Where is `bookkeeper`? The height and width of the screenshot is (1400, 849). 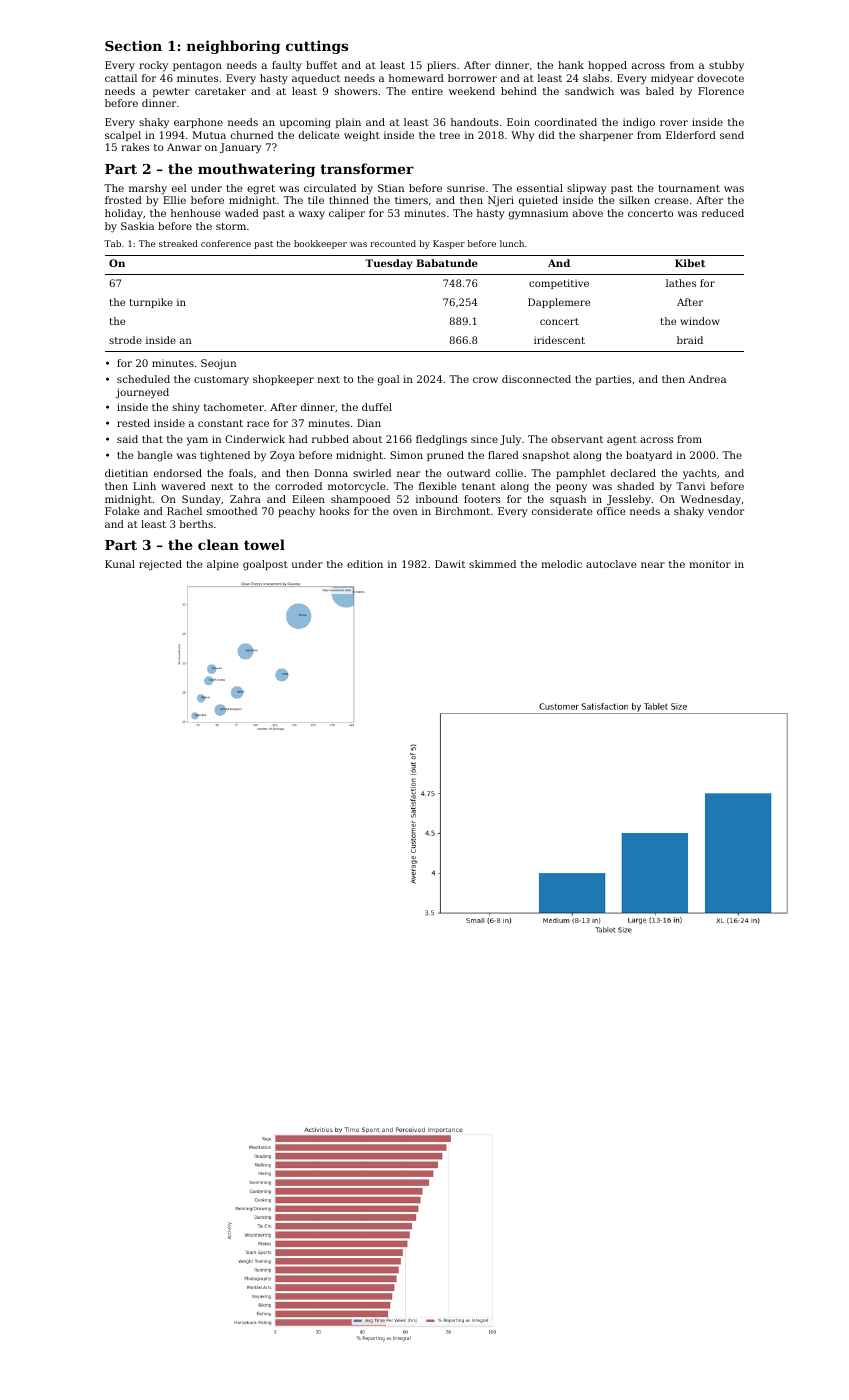
bookkeeper is located at coordinates (320, 244).
